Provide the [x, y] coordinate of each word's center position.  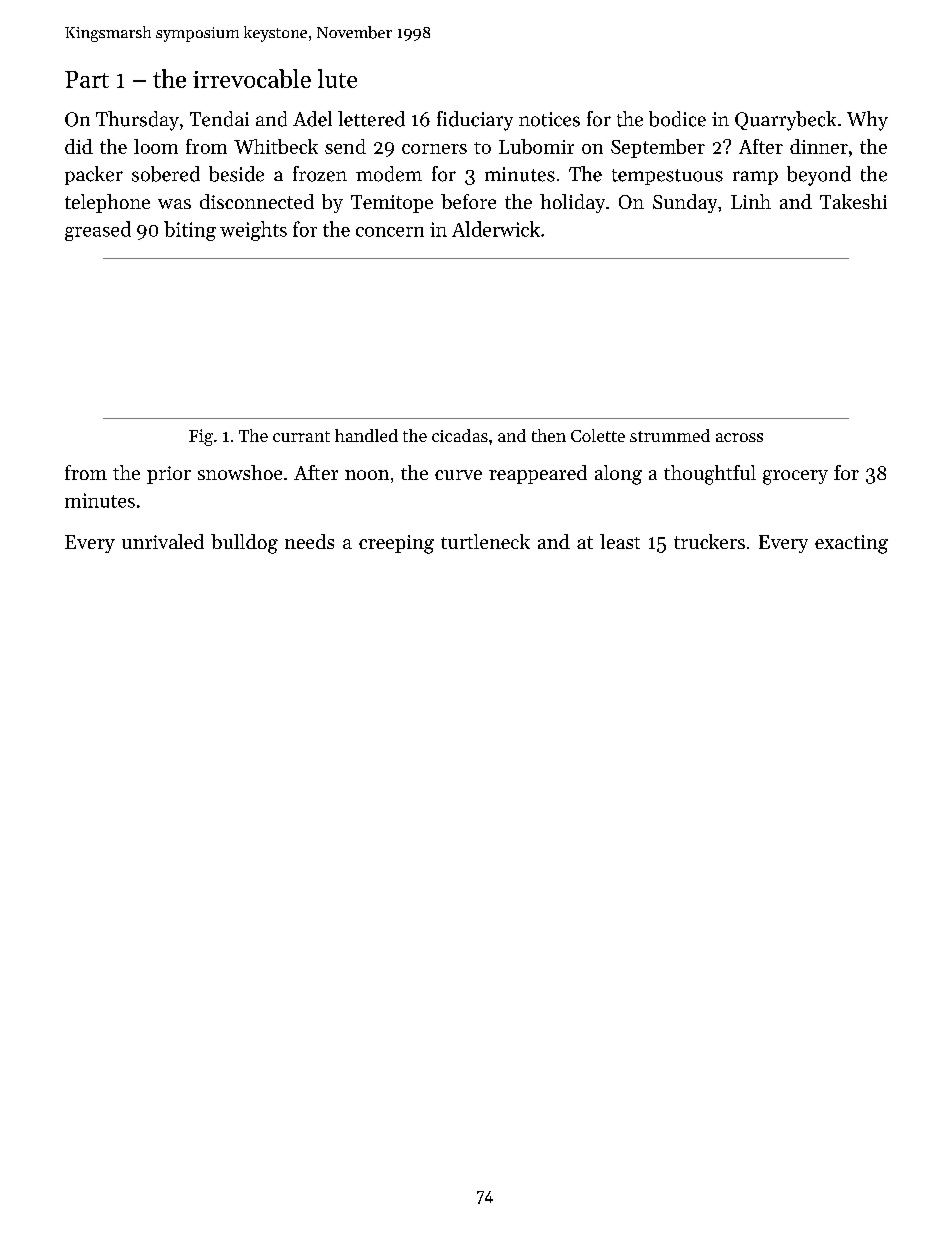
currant [301, 436]
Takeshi [853, 201]
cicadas [460, 435]
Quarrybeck [785, 121]
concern [390, 232]
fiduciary [475, 121]
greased [98, 231]
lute [337, 78]
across [739, 437]
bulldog [244, 544]
